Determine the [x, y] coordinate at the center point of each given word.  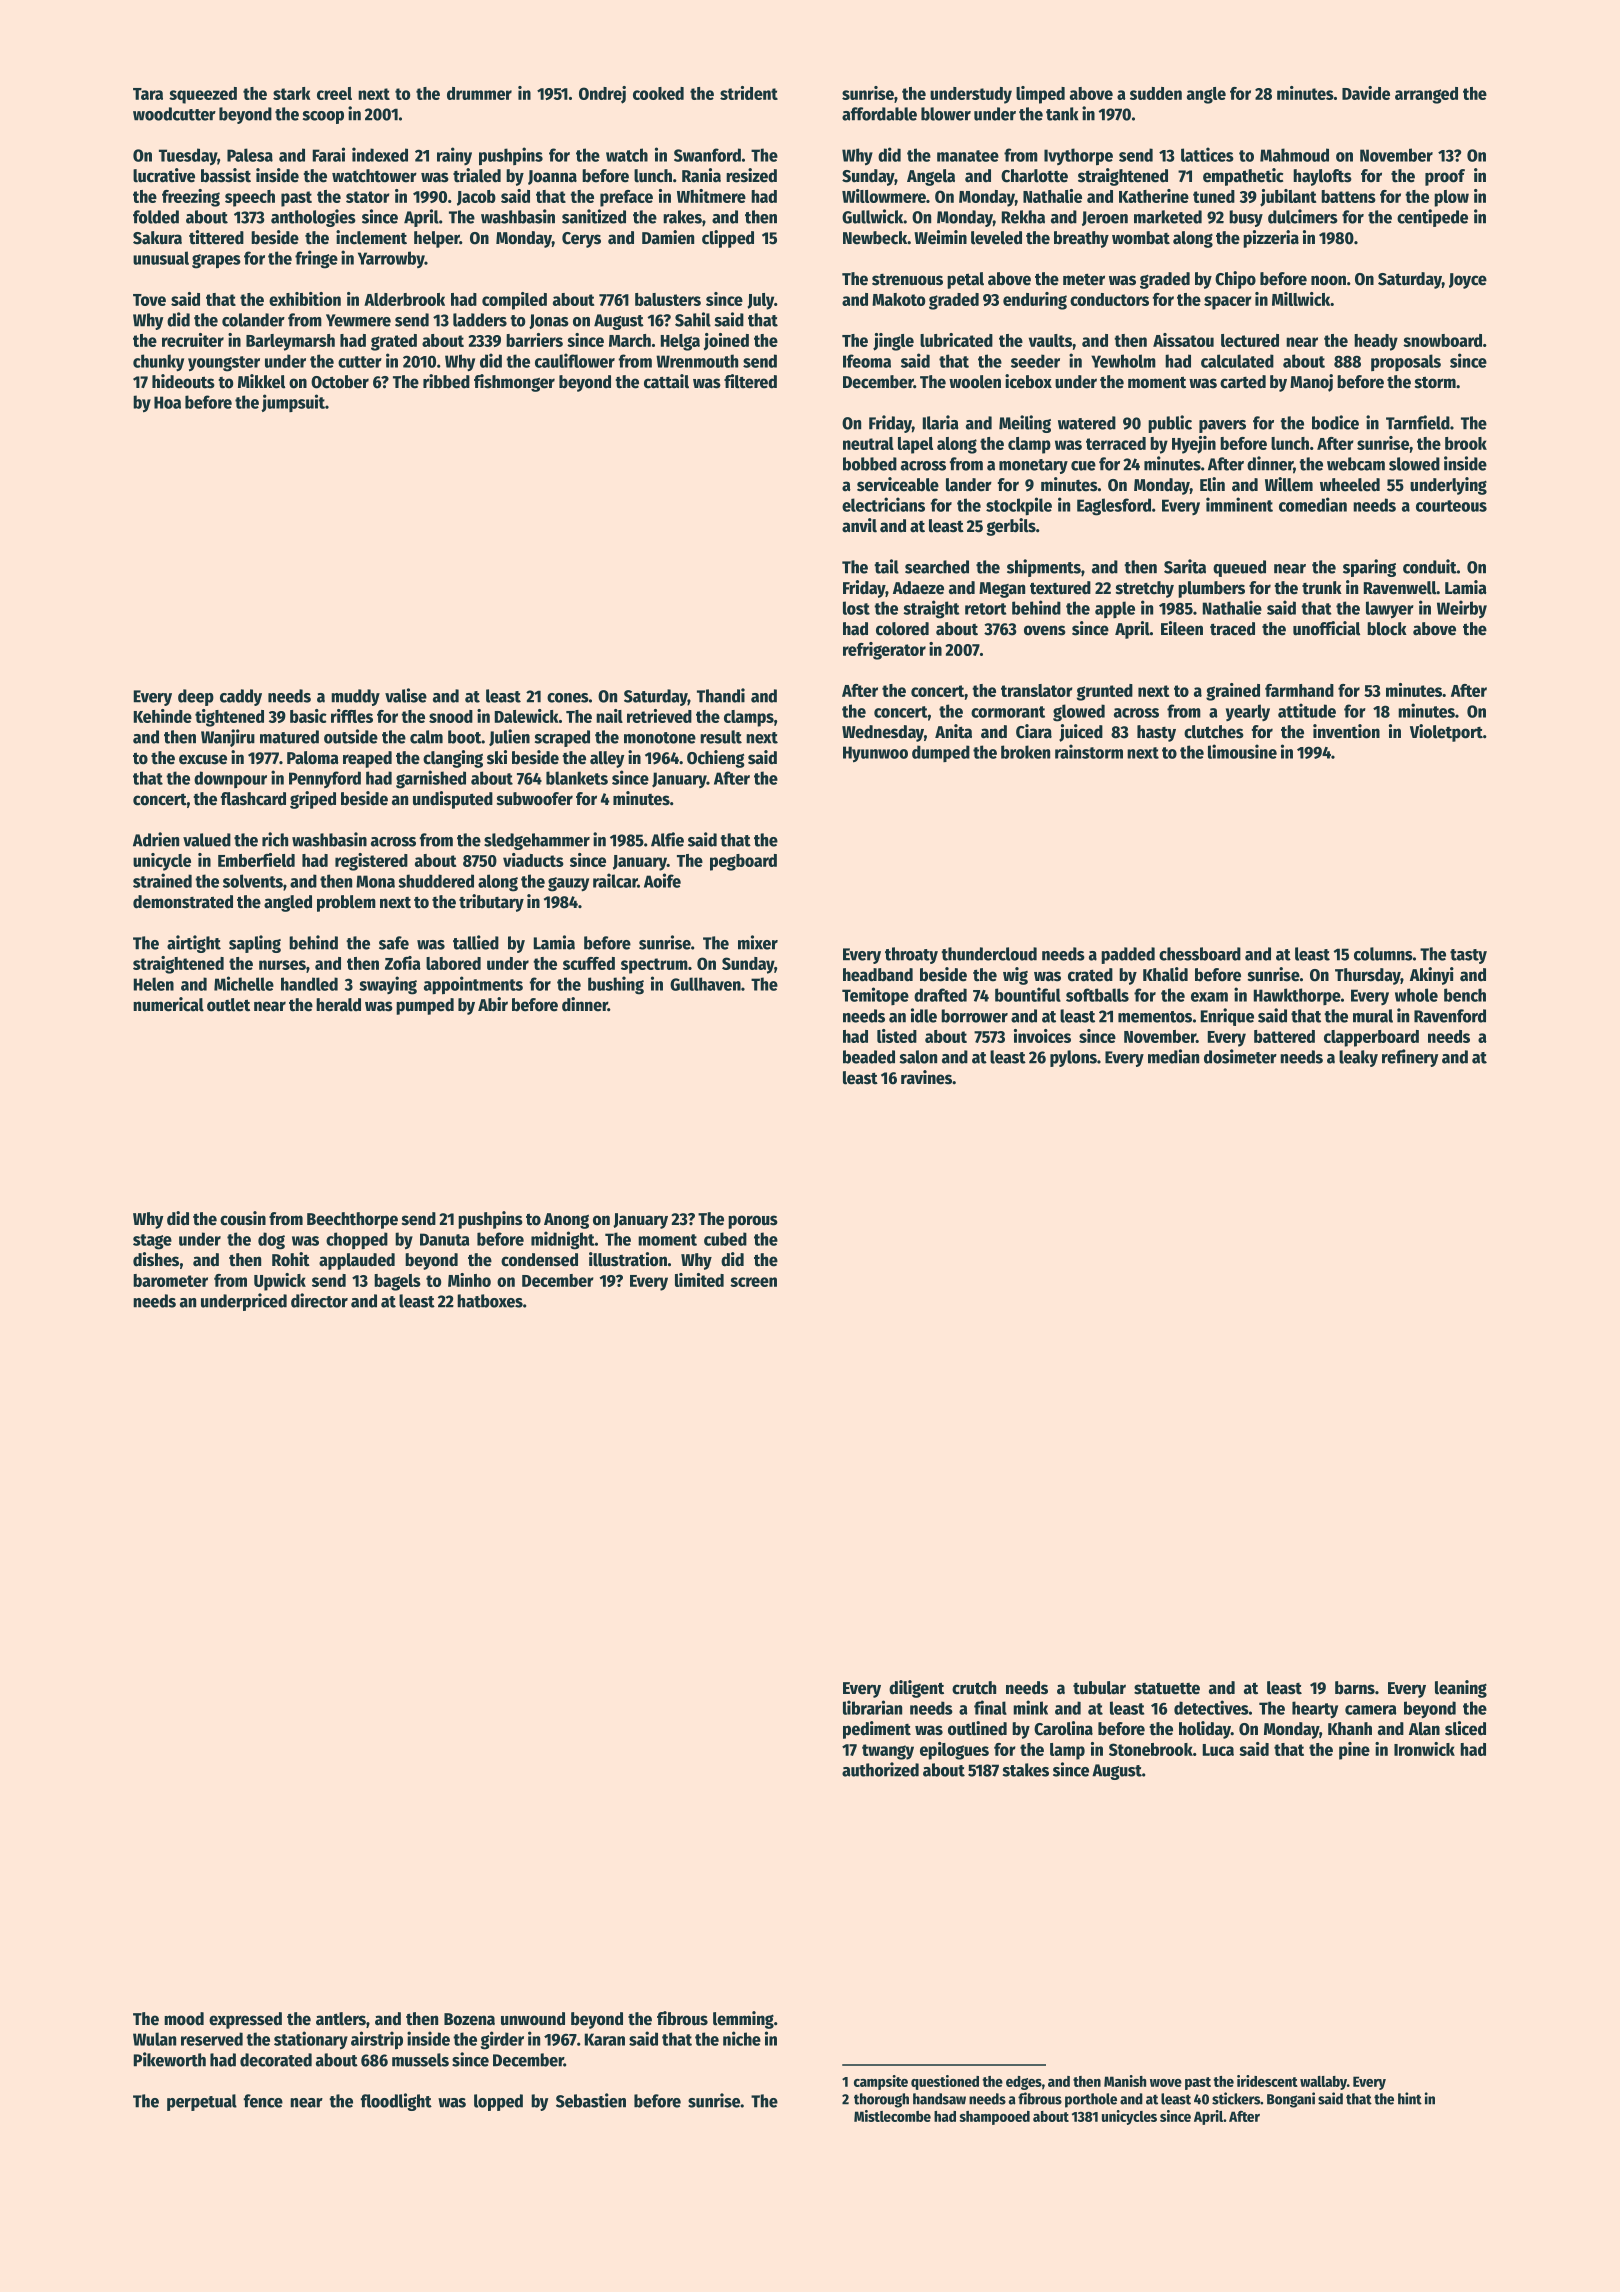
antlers [341, 2019]
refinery [1410, 1058]
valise [406, 695]
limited [699, 1280]
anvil [859, 525]
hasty [1156, 733]
